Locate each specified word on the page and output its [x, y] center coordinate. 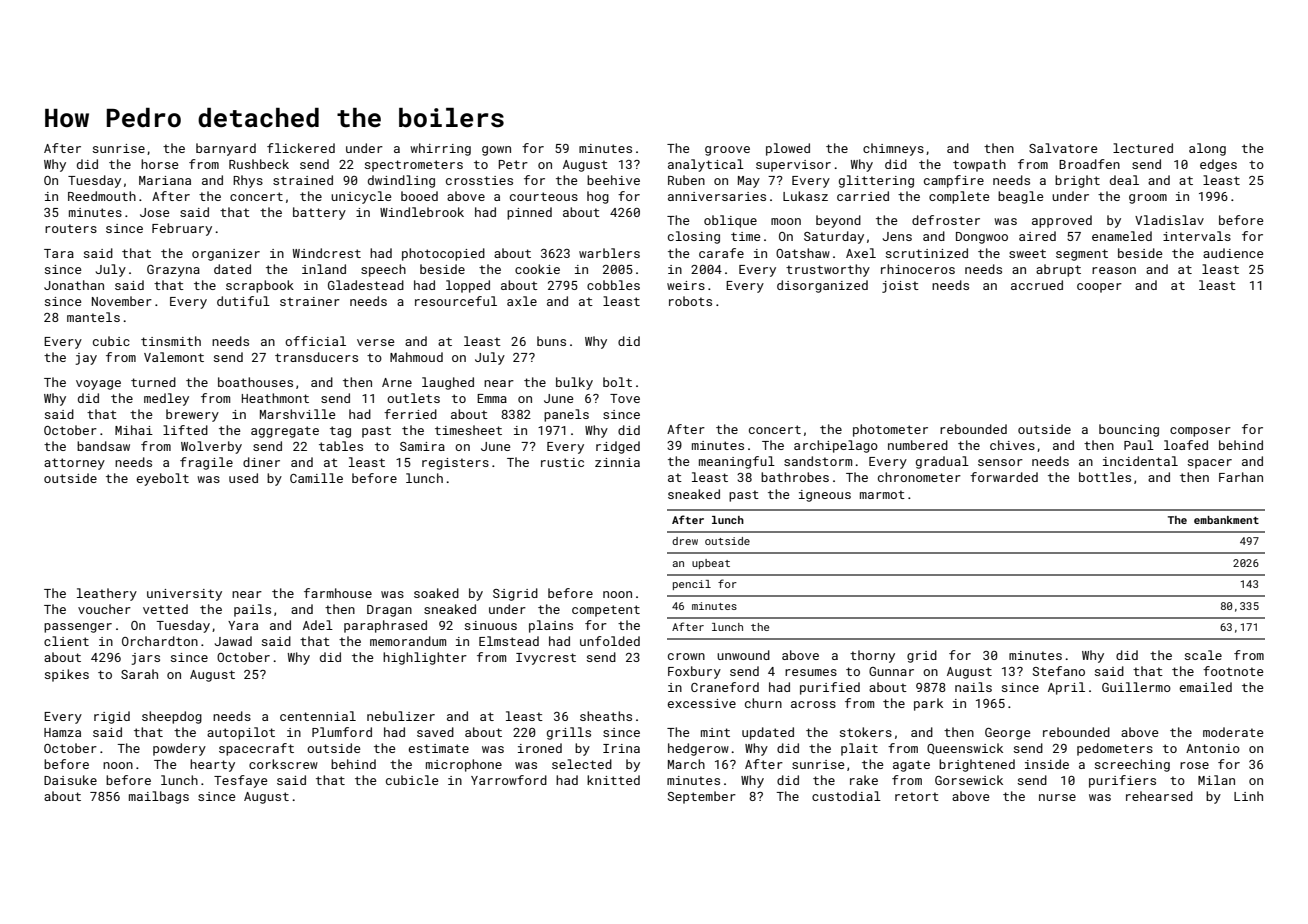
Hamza [62, 732]
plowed [788, 149]
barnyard [226, 149]
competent [606, 611]
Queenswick [965, 749]
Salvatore [1063, 148]
